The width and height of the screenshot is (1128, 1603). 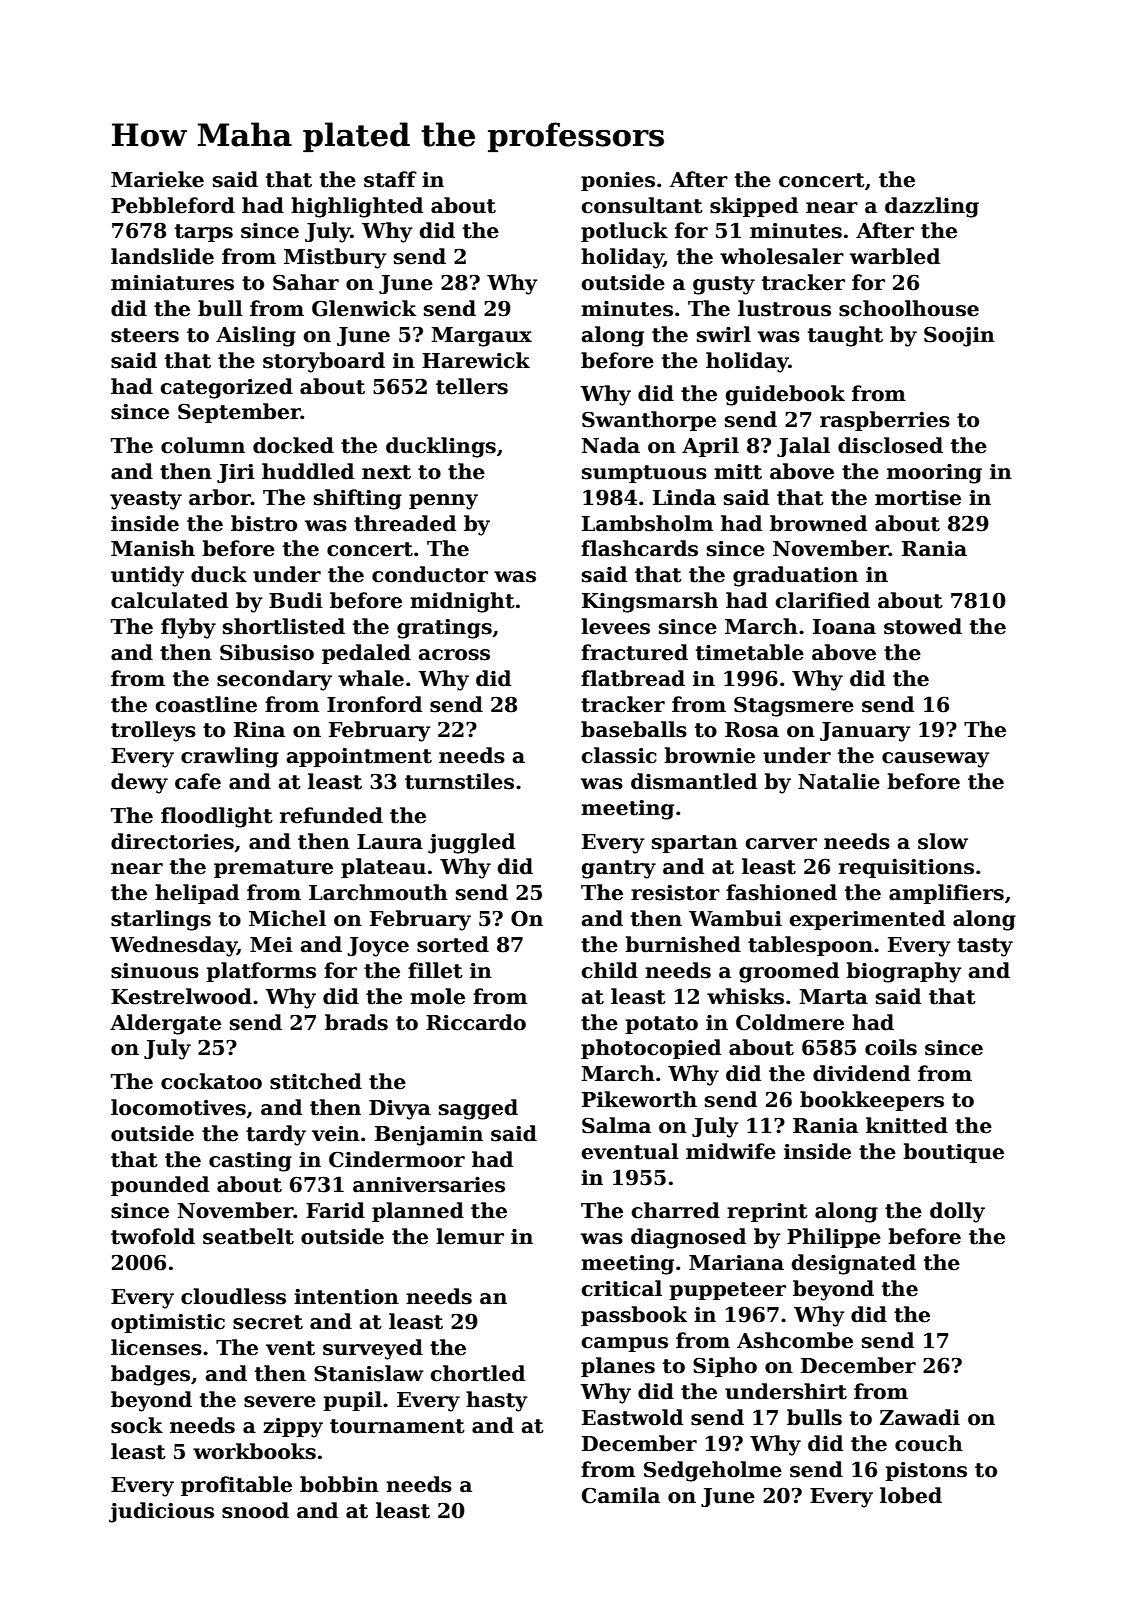 What do you see at coordinates (959, 336) in the screenshot?
I see `Soojin` at bounding box center [959, 336].
